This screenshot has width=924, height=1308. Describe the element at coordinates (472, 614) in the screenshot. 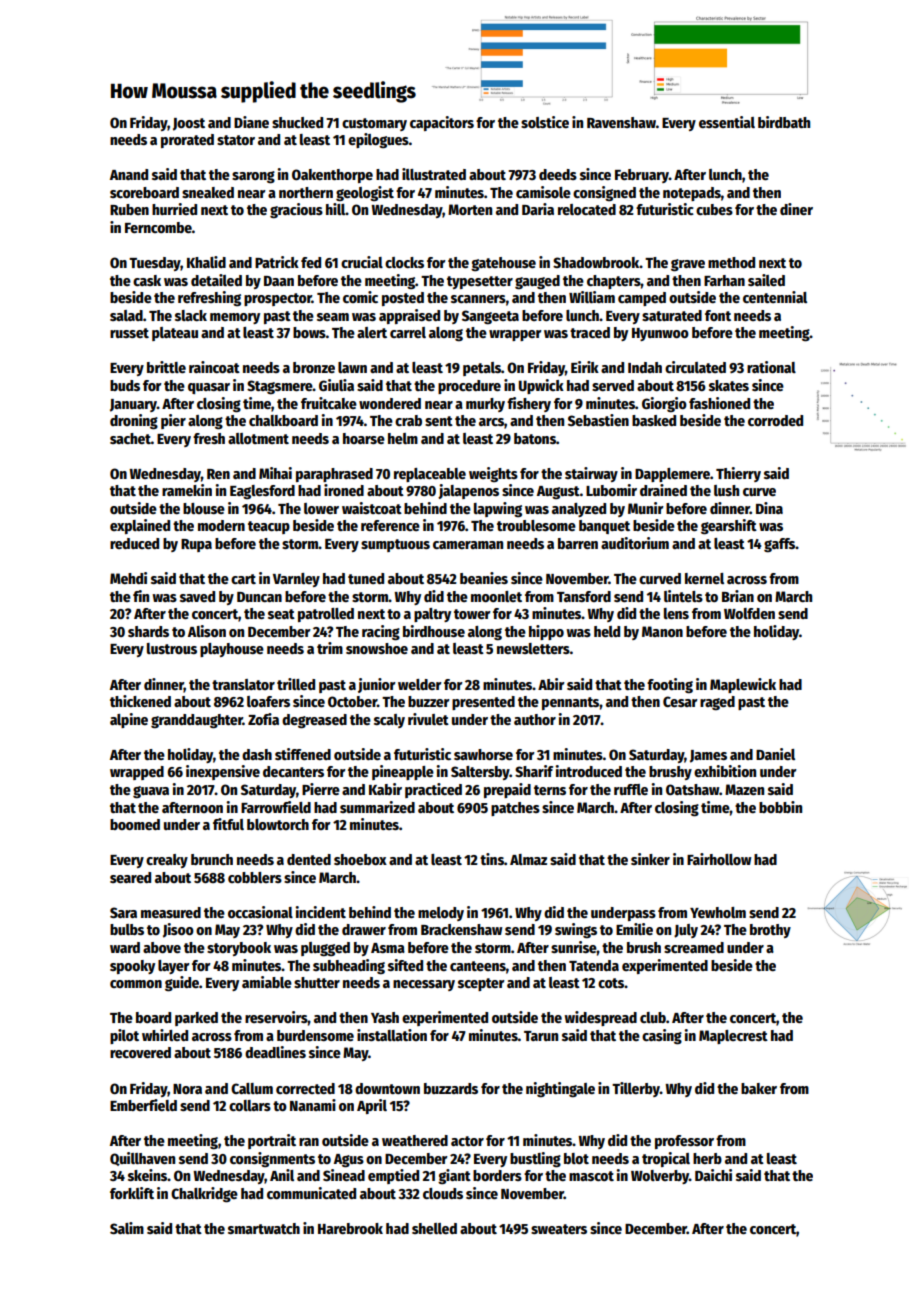

I see `tower` at that location.
